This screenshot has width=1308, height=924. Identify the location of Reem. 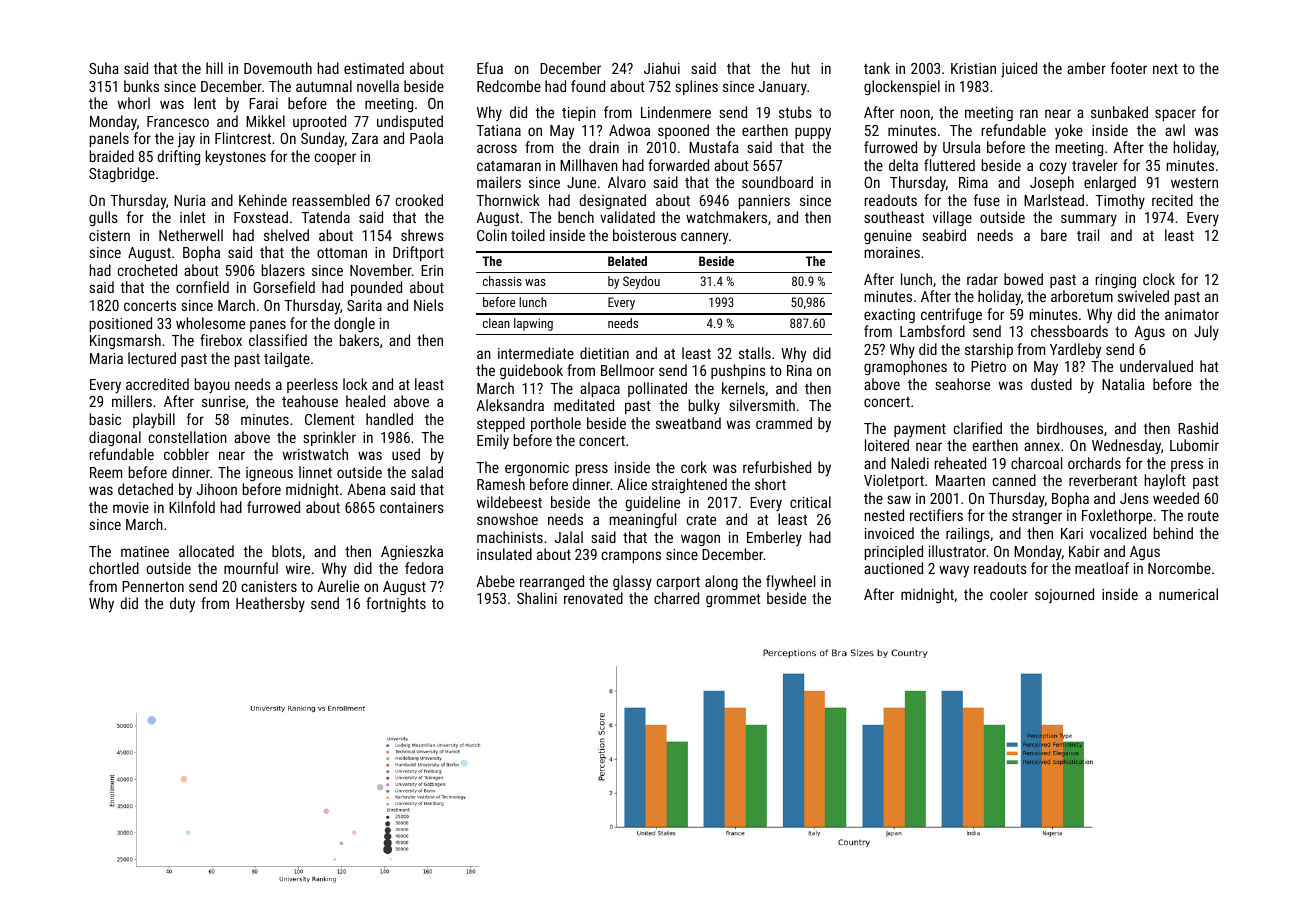
(106, 472).
